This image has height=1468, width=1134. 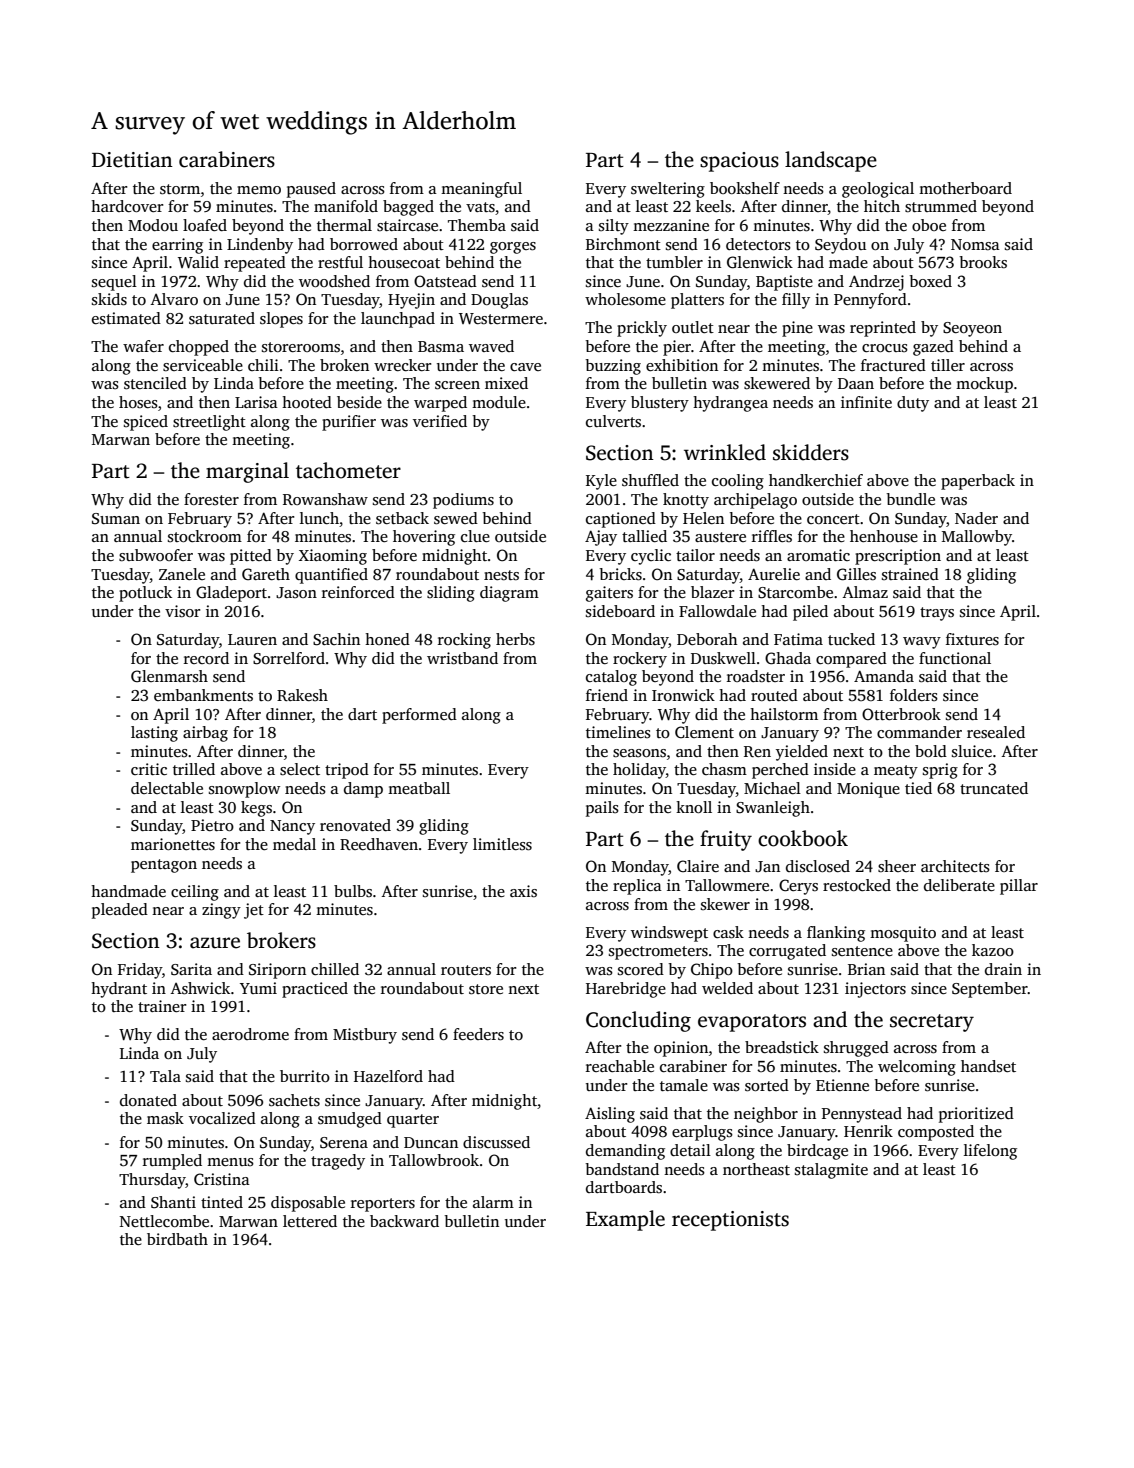 What do you see at coordinates (730, 1221) in the image?
I see `receptionists` at bounding box center [730, 1221].
